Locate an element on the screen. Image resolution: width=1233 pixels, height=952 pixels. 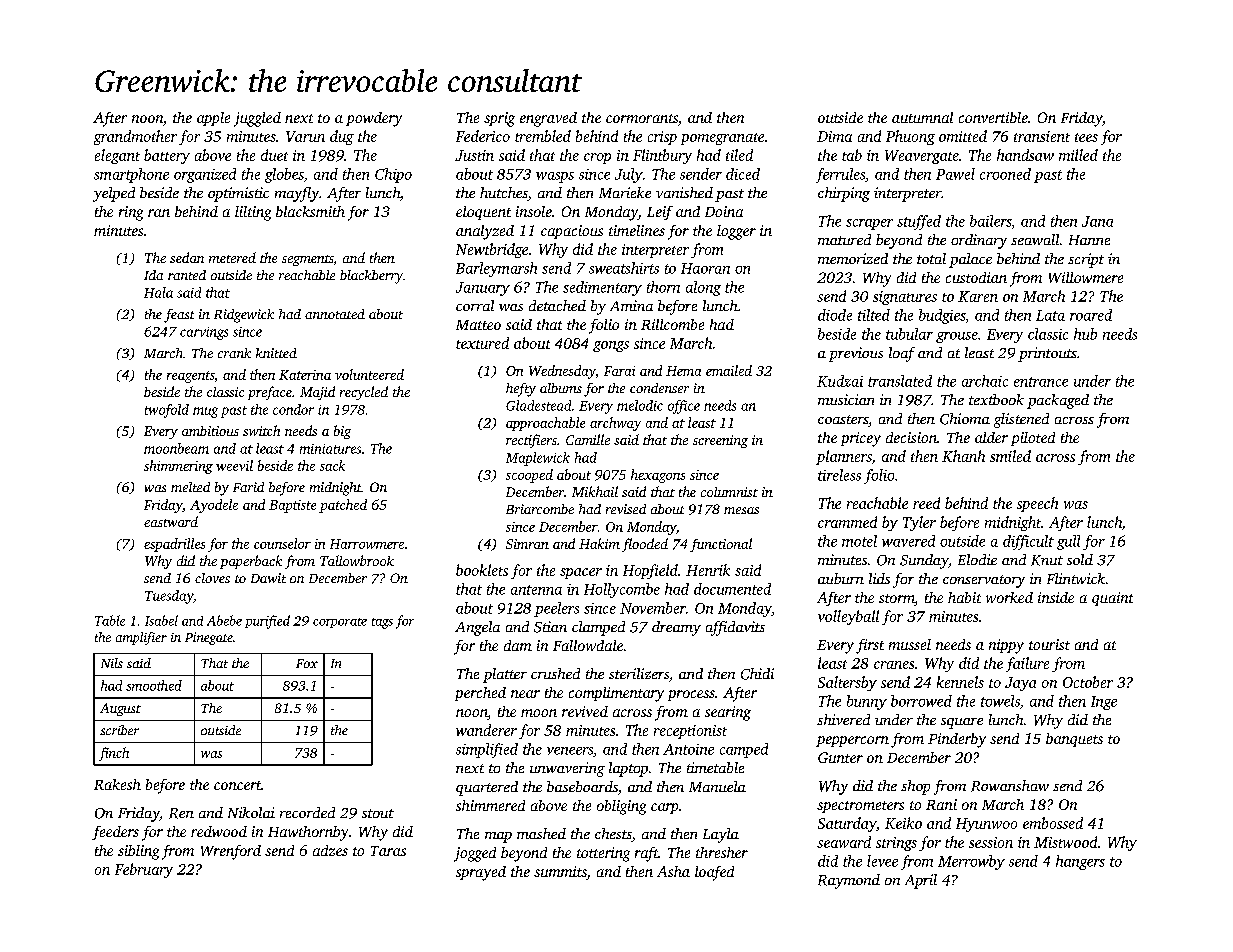
packaged is located at coordinates (1058, 401).
